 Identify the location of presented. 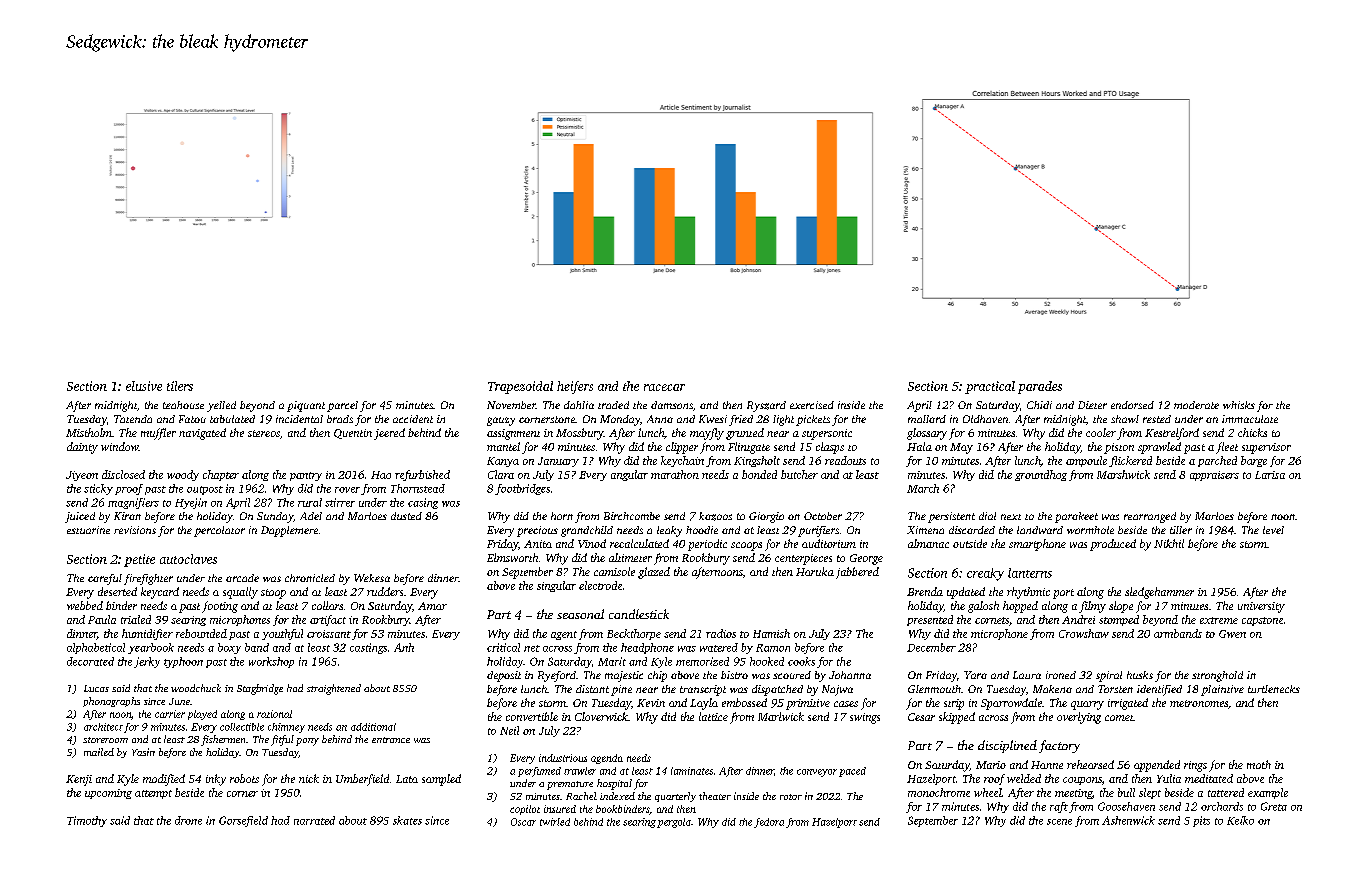
(930, 620).
